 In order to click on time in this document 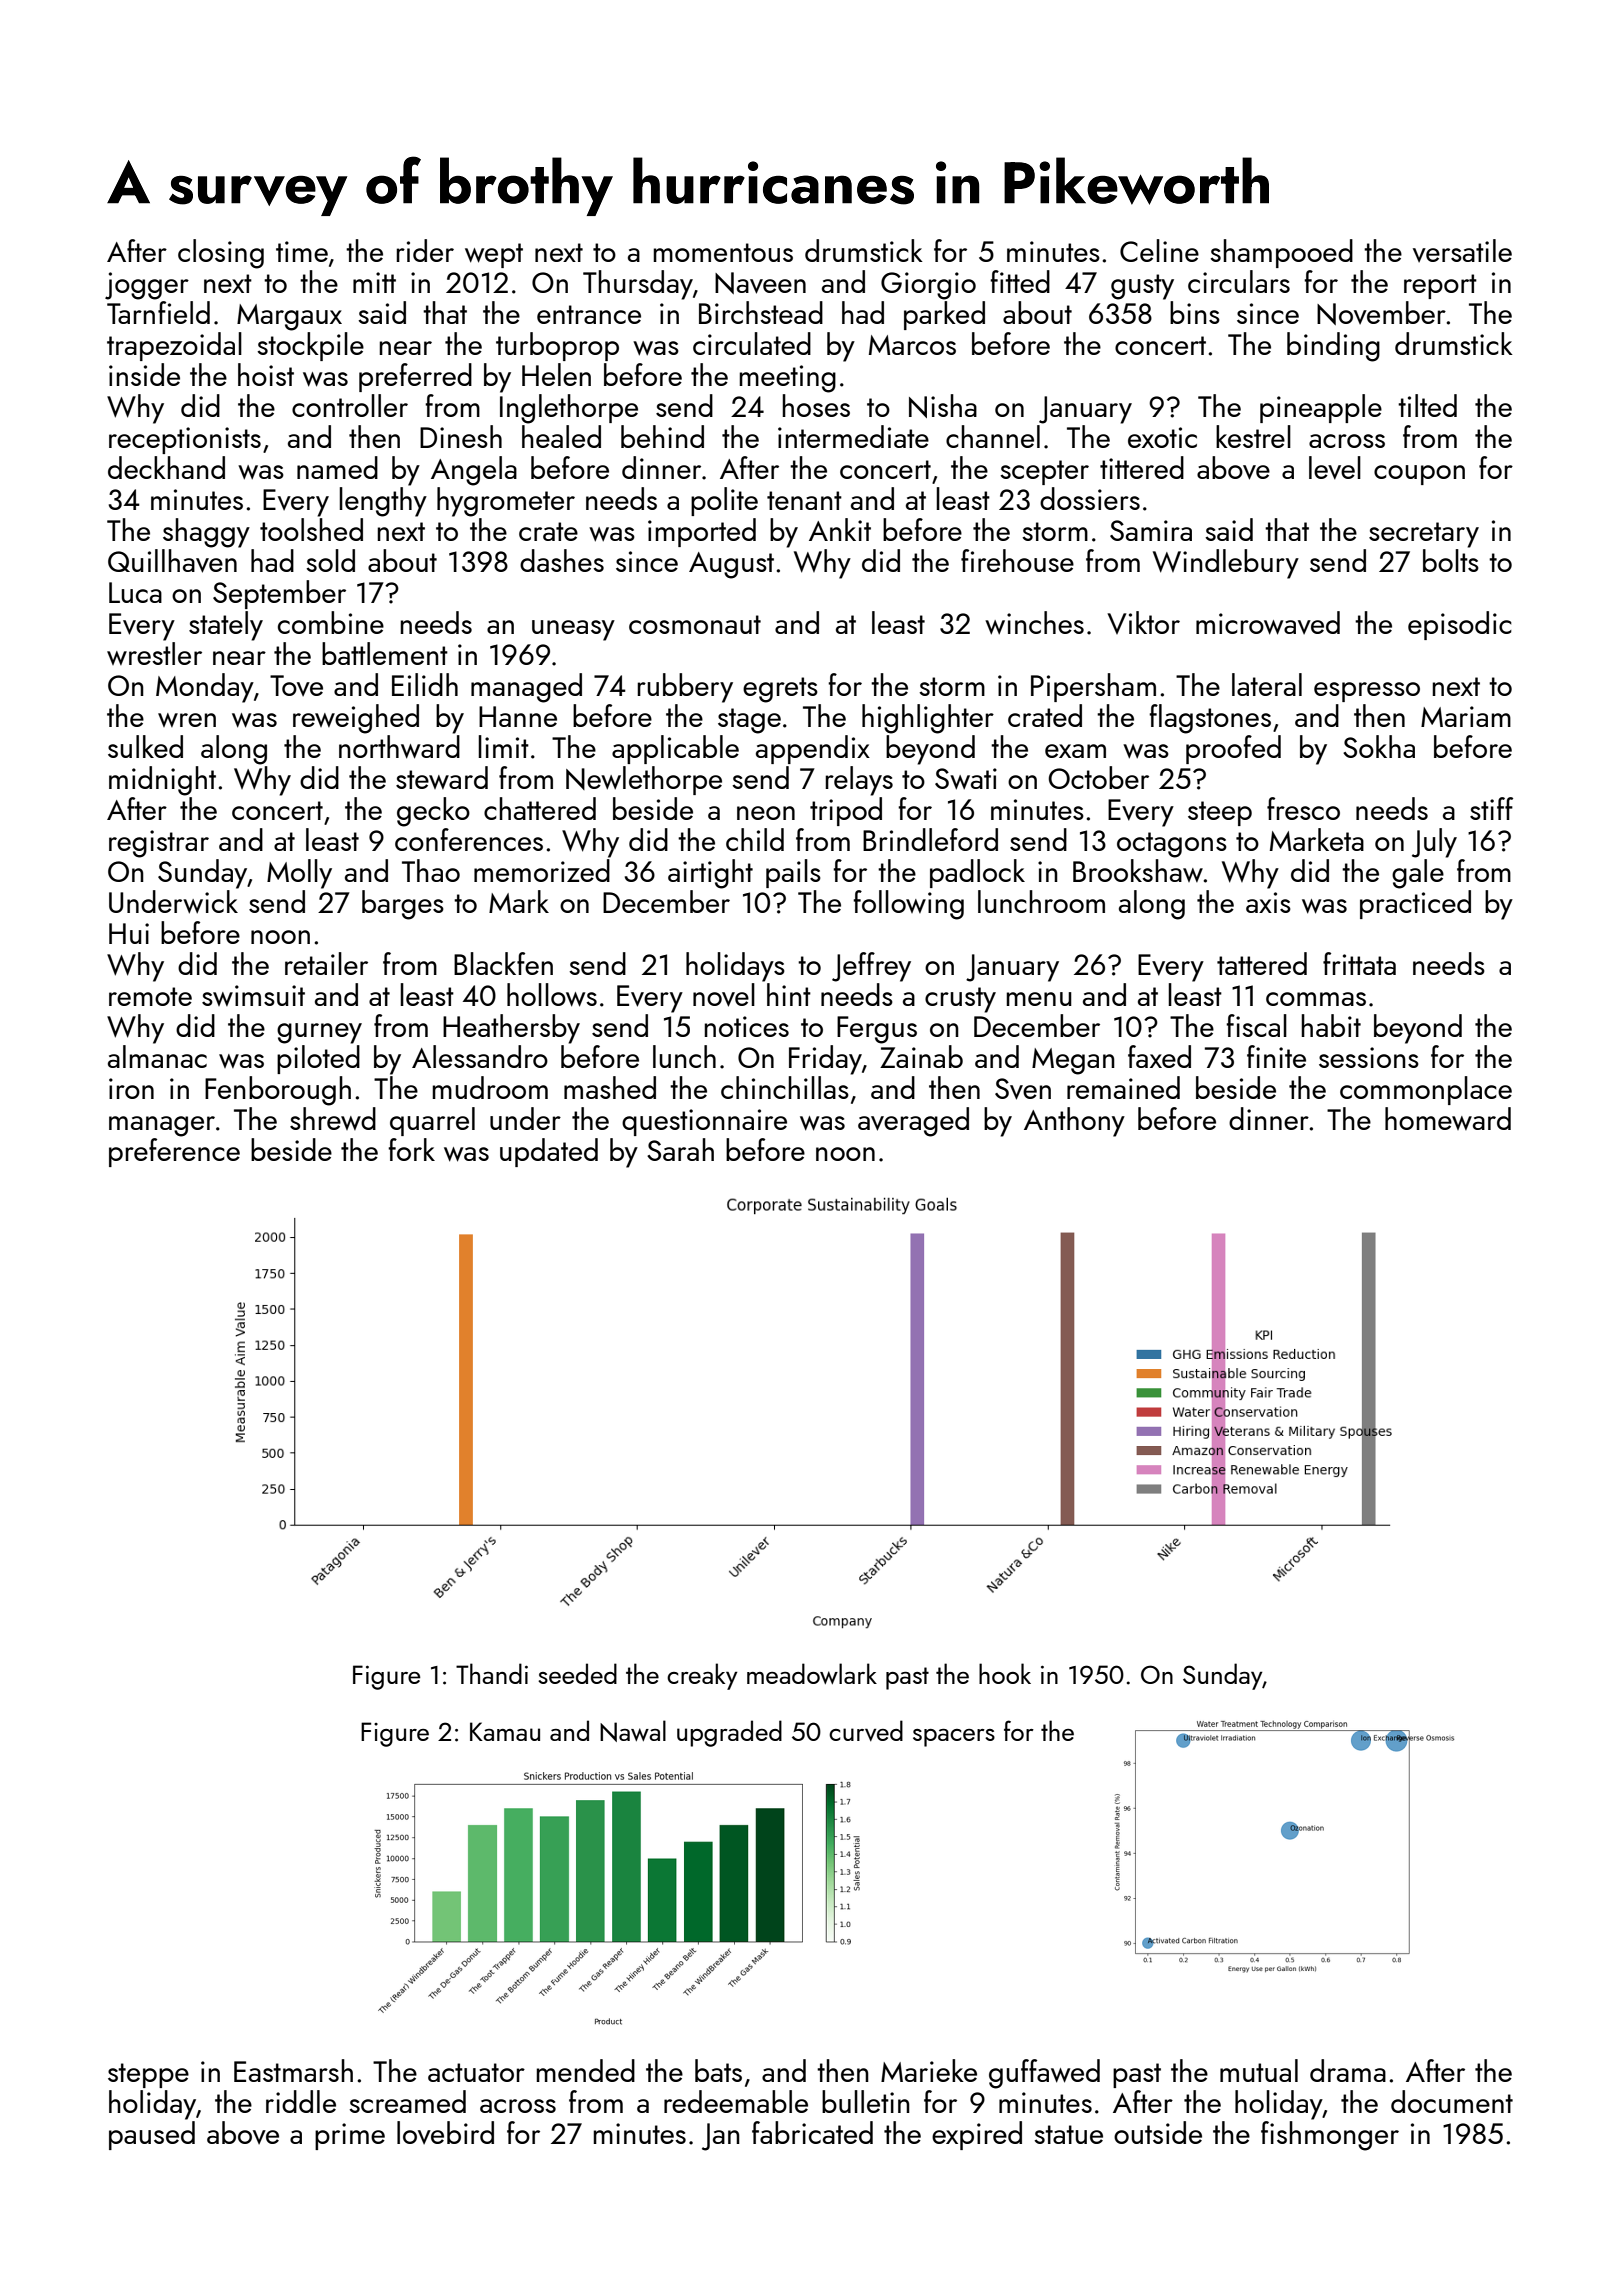, I will do `click(302, 251)`.
